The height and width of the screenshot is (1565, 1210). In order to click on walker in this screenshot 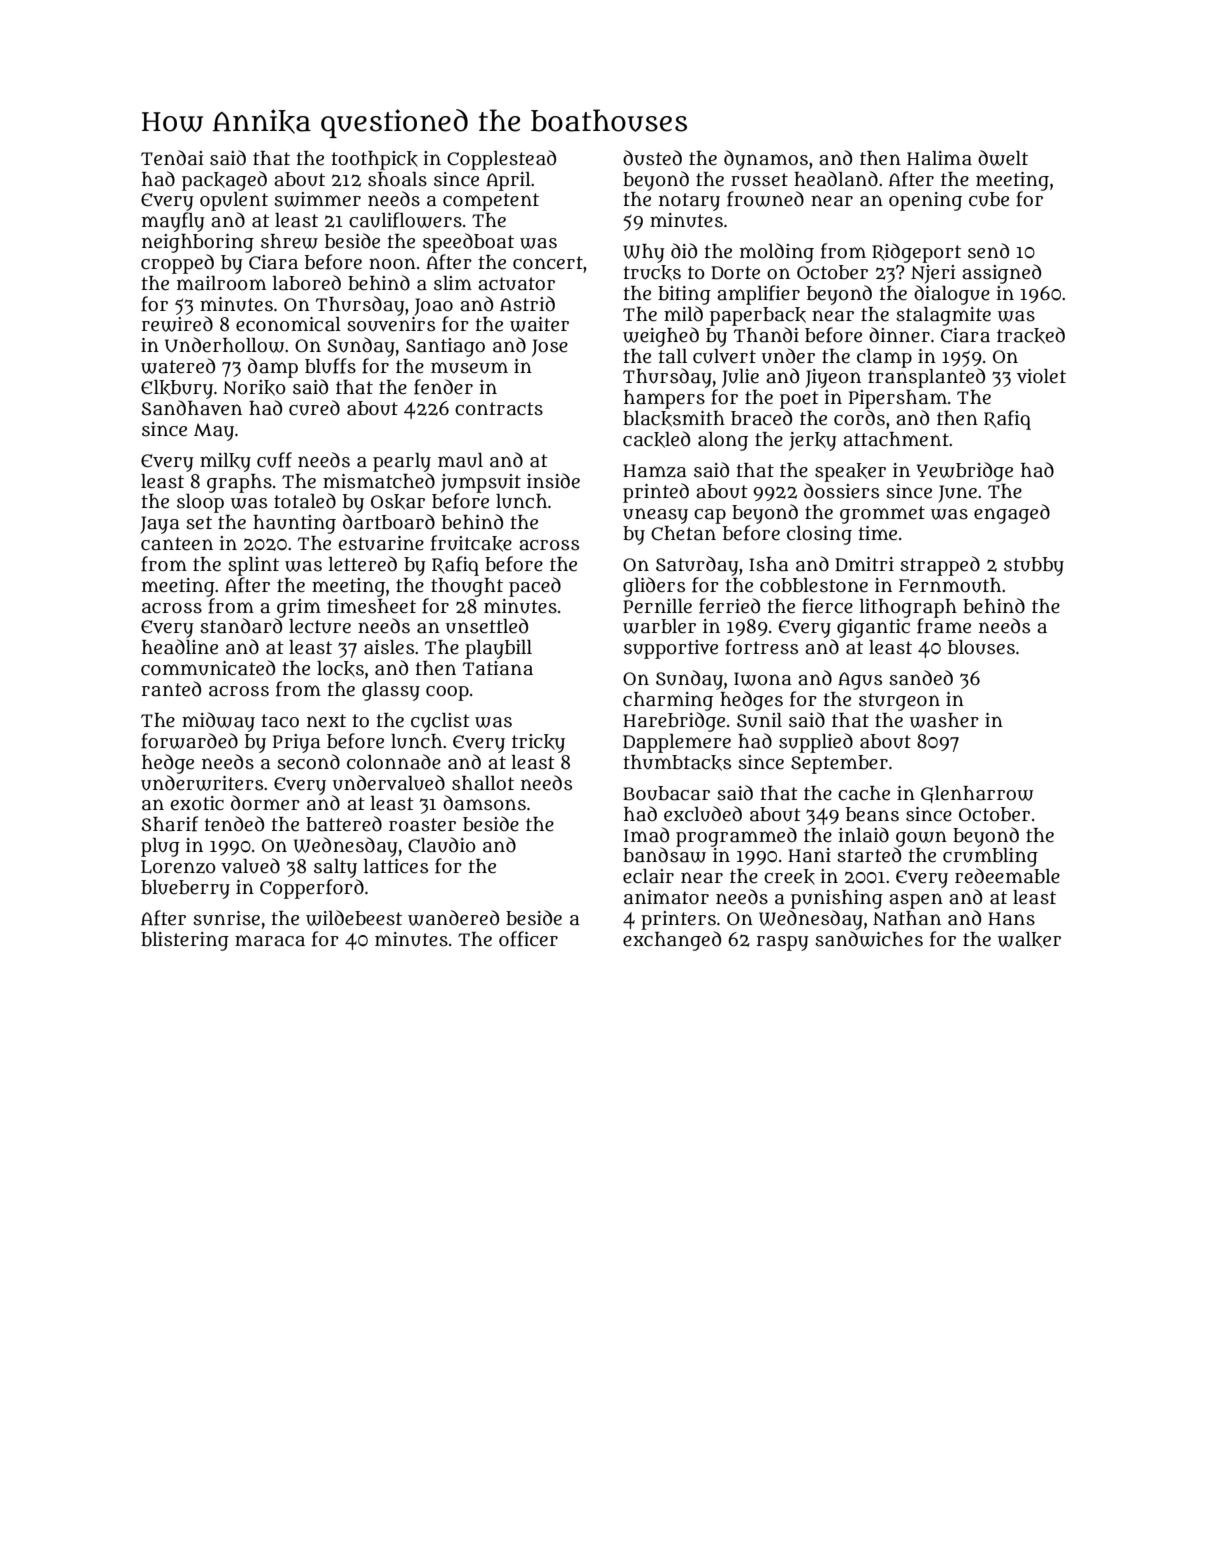, I will do `click(1029, 940)`.
